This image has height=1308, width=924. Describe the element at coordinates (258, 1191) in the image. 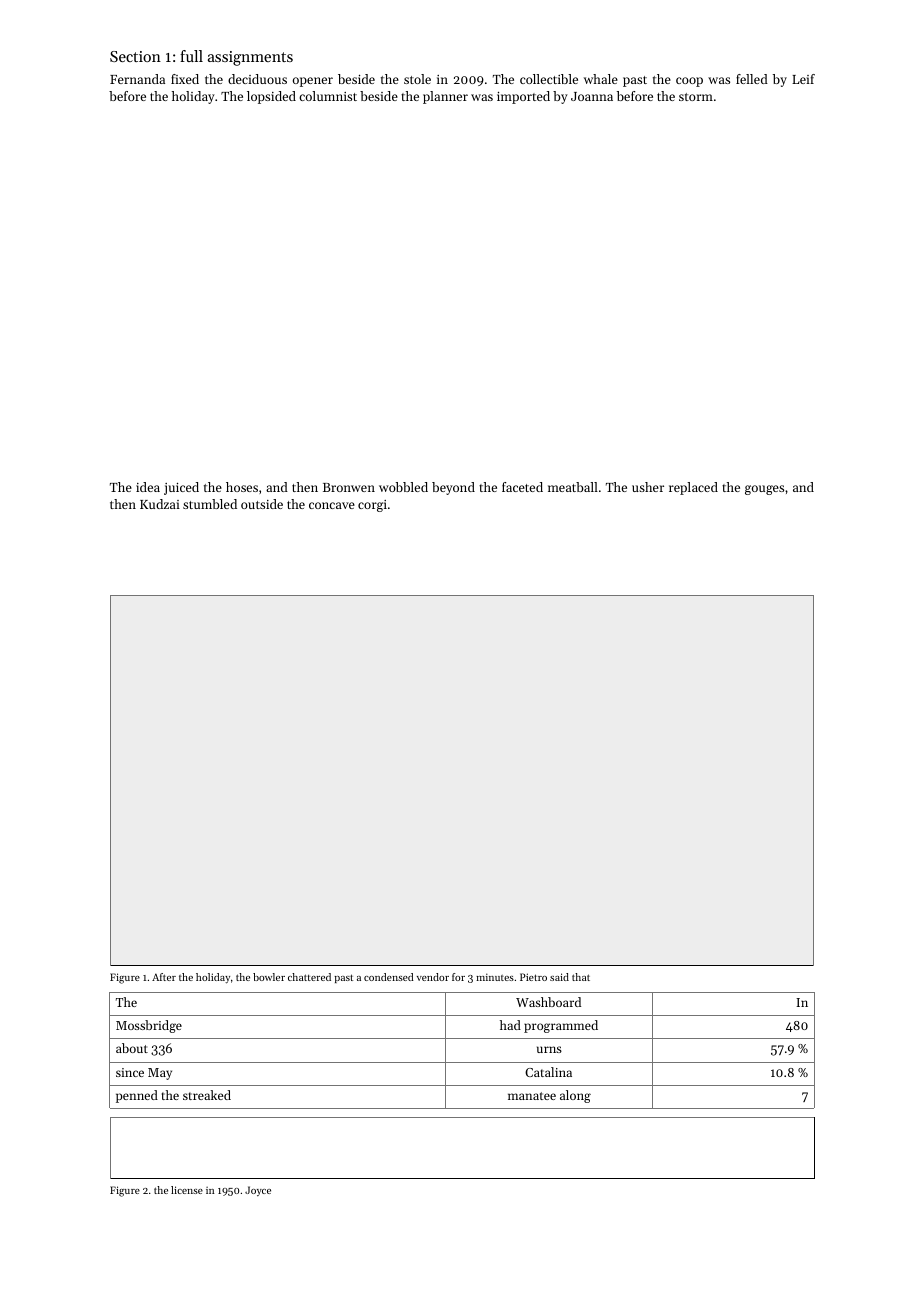

I see `Joyce` at that location.
